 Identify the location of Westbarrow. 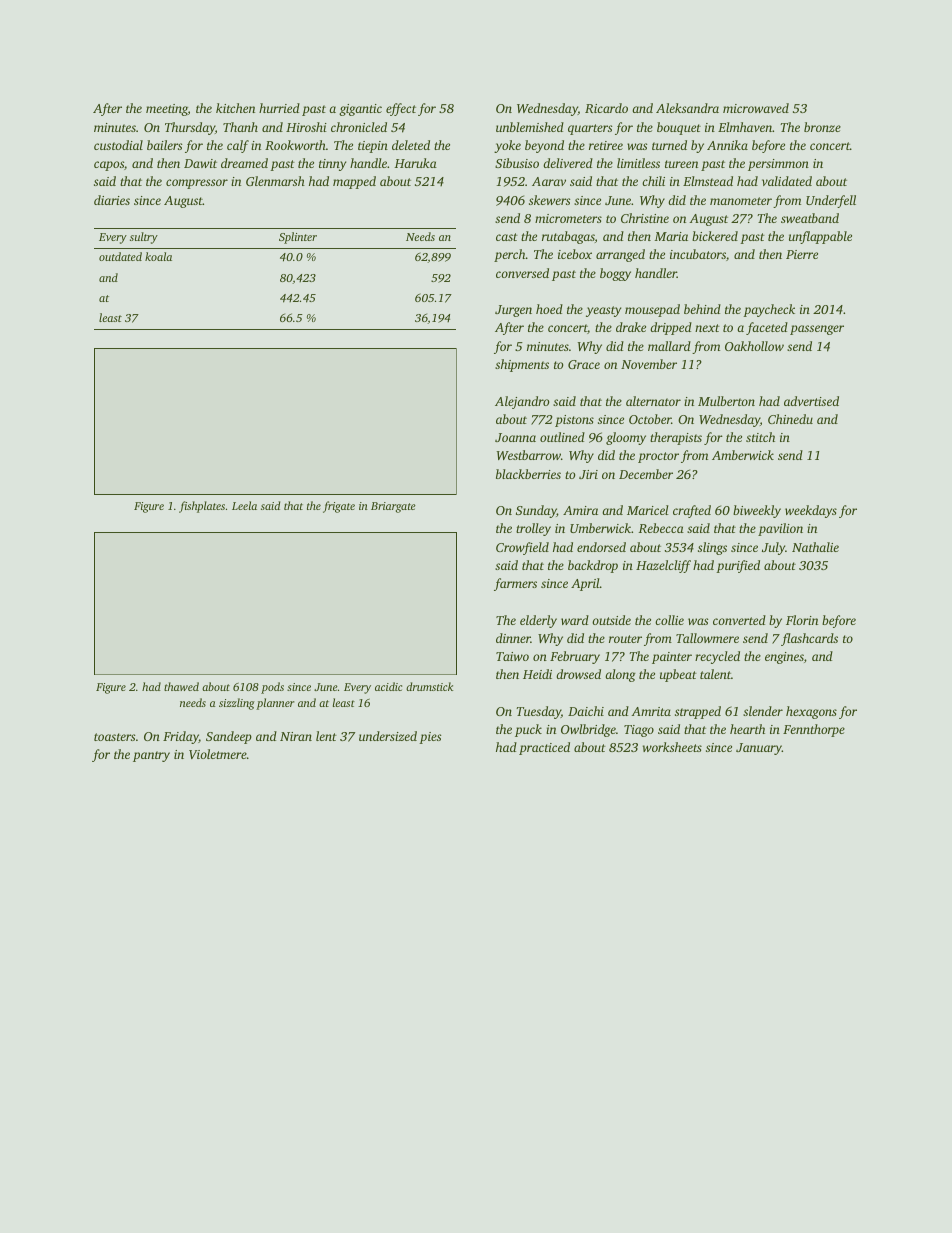
(529, 455).
